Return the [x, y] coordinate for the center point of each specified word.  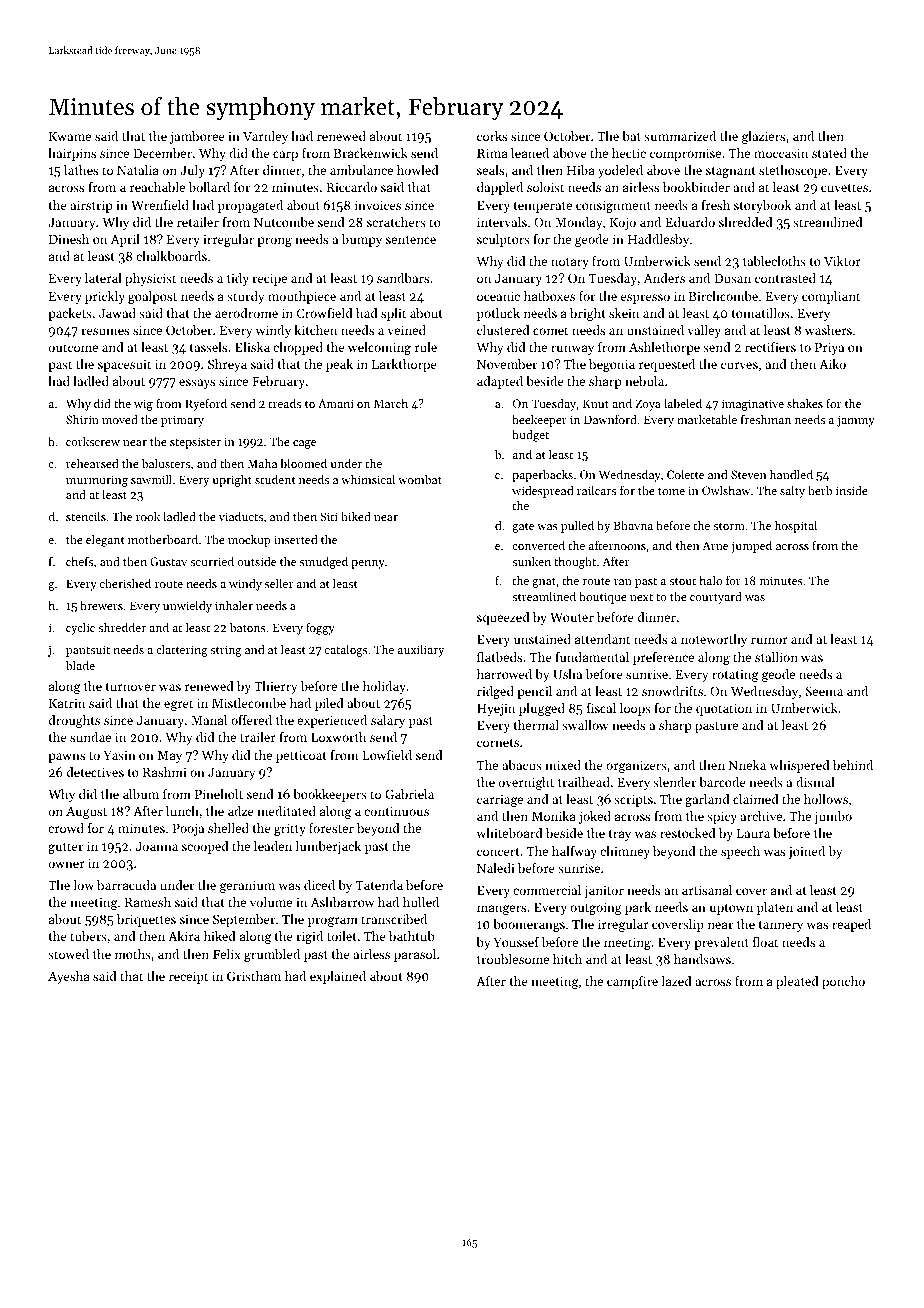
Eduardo [690, 222]
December [162, 153]
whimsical [368, 479]
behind [853, 765]
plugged [542, 709]
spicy [722, 818]
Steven [748, 474]
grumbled [272, 955]
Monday [579, 223]
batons [248, 627]
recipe [270, 280]
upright [232, 481]
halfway [574, 852]
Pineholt [219, 794]
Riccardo [351, 187]
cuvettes [844, 188]
